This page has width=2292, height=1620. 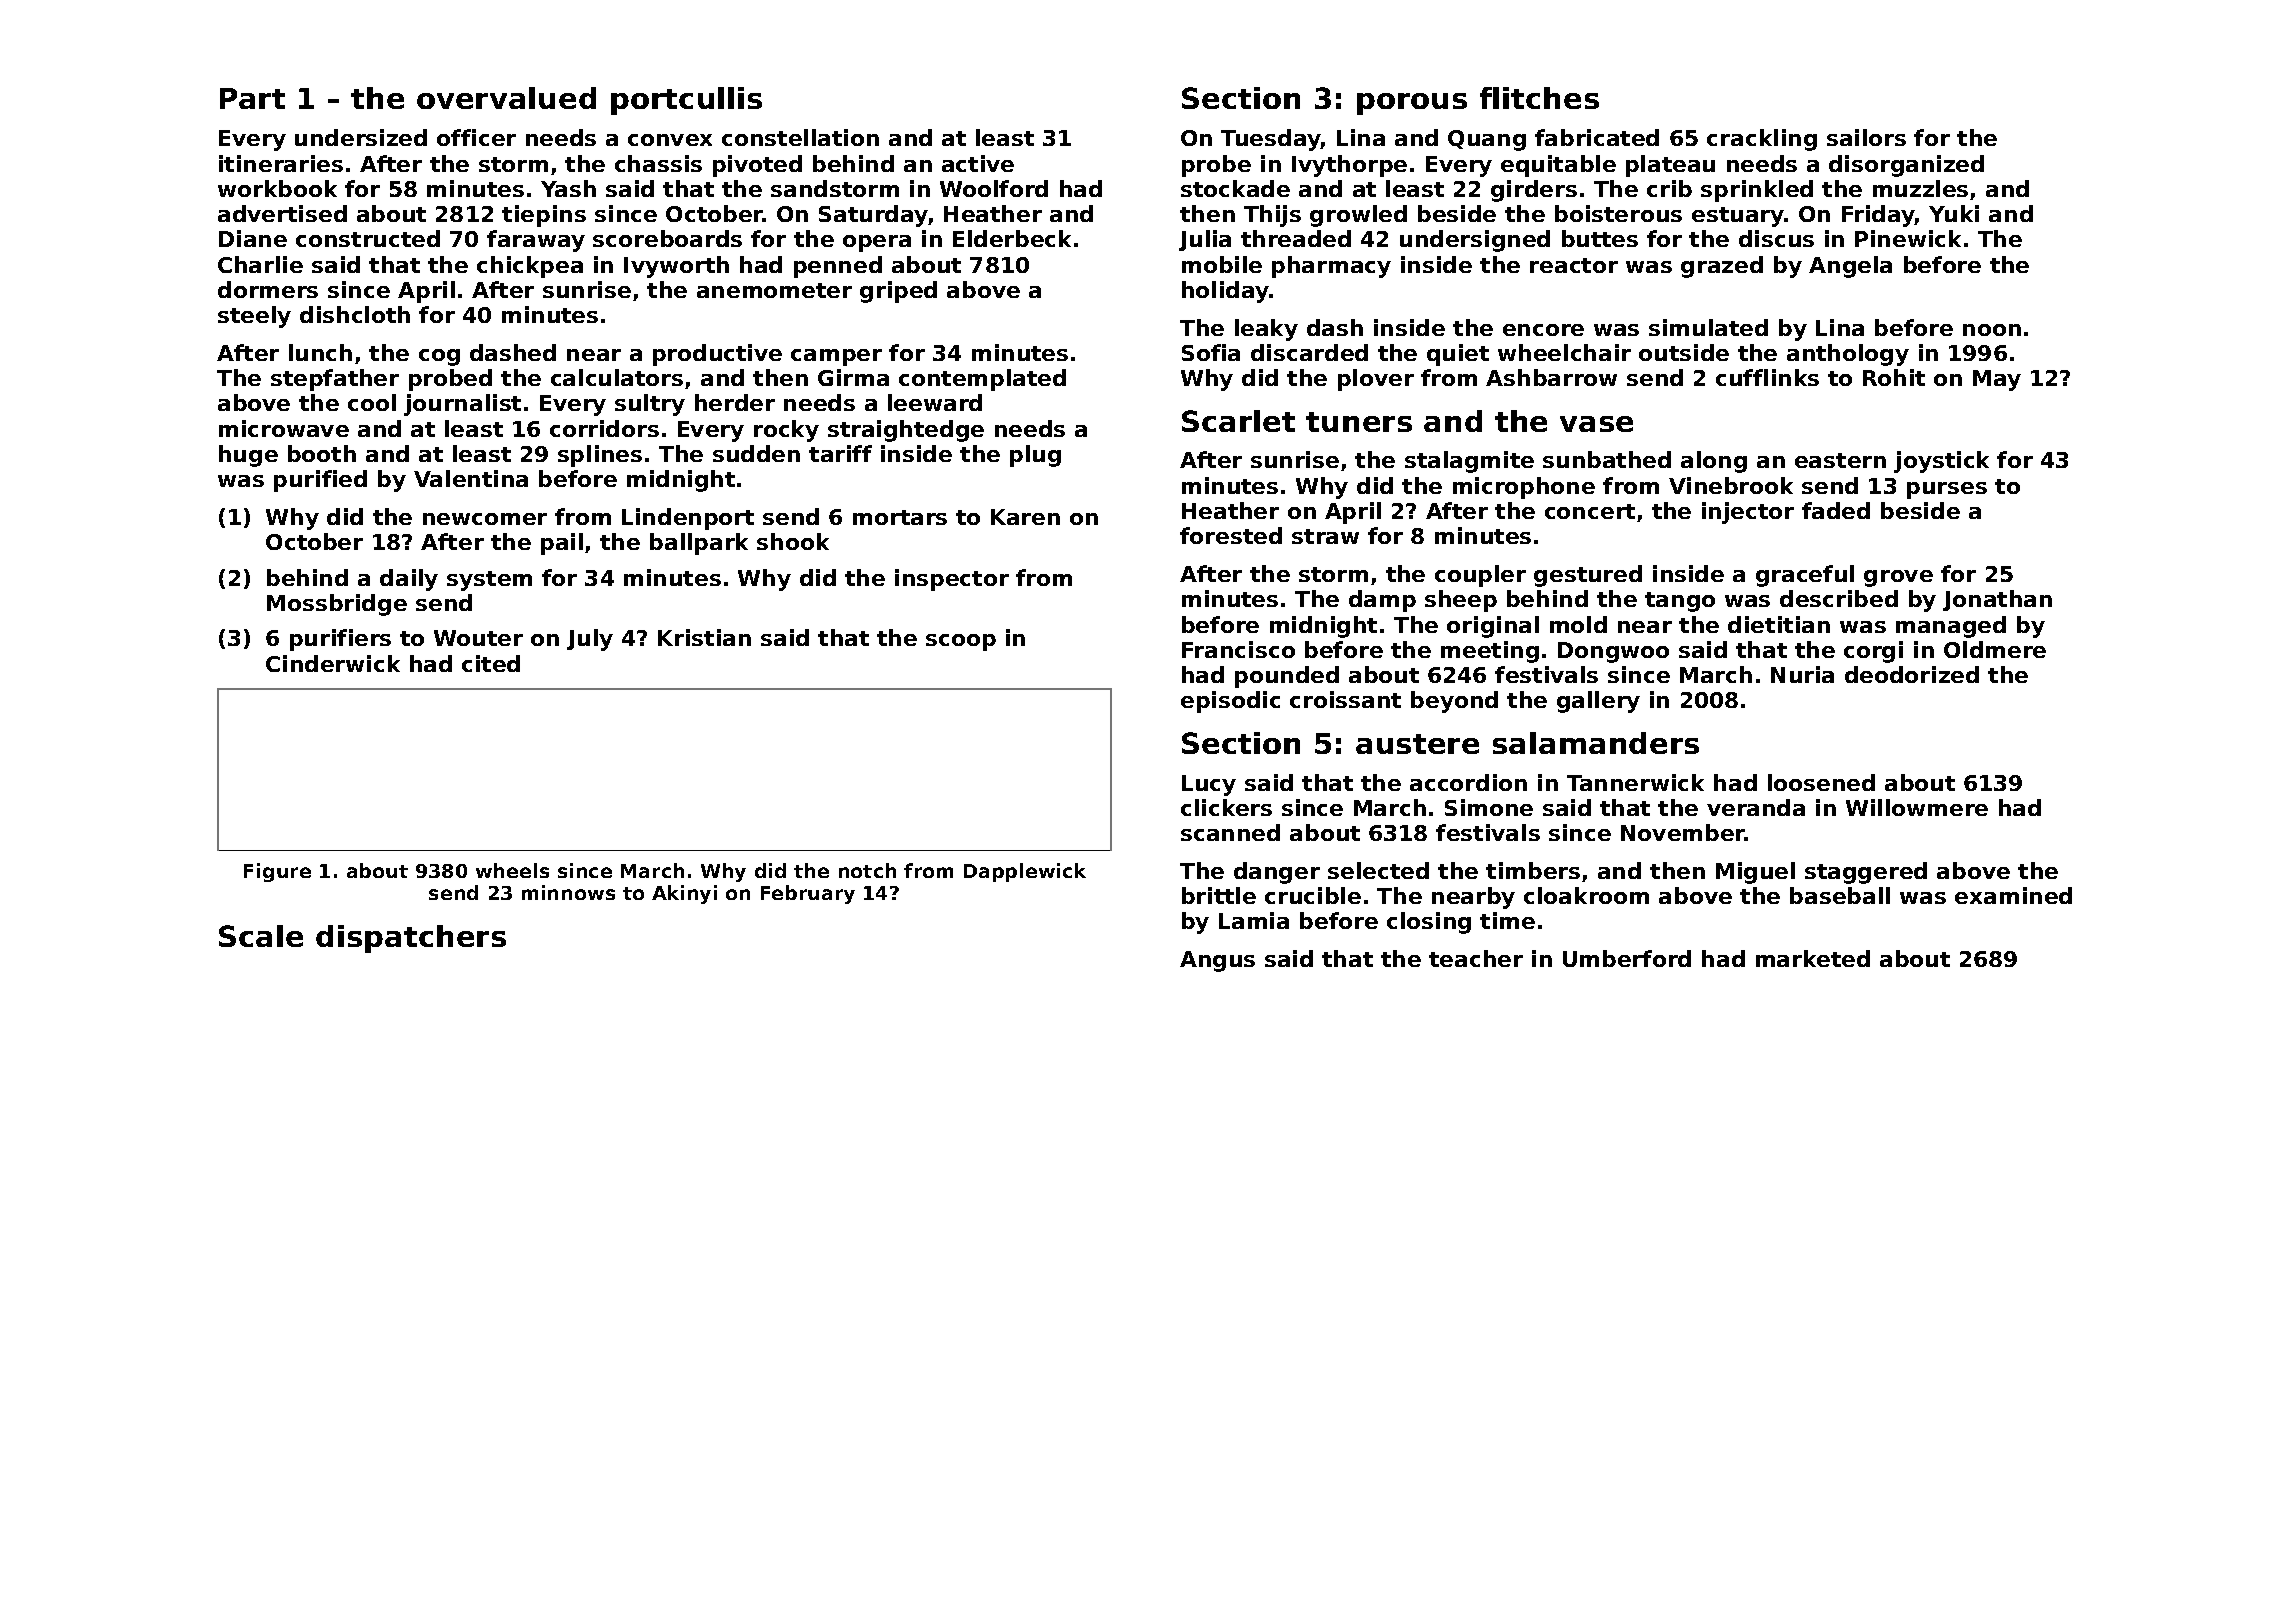 What do you see at coordinates (1997, 600) in the page?
I see `Jonathan` at bounding box center [1997, 600].
